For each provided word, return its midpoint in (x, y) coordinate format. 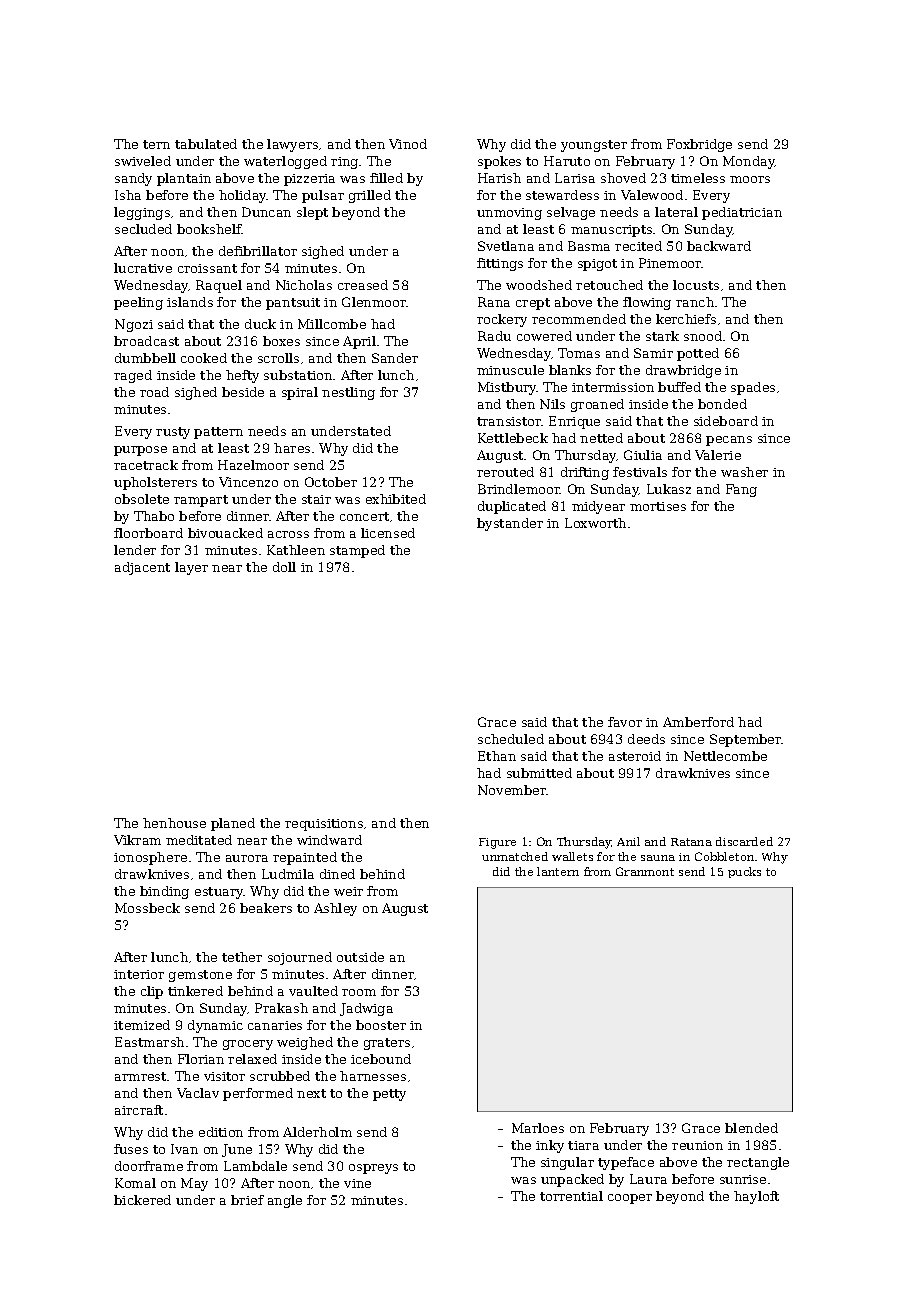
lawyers (292, 145)
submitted (539, 773)
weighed (305, 1043)
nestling (348, 393)
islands (190, 302)
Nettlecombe (725, 756)
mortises (658, 506)
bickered (142, 1200)
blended (751, 1128)
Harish (499, 178)
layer (191, 568)
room (359, 992)
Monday (749, 162)
